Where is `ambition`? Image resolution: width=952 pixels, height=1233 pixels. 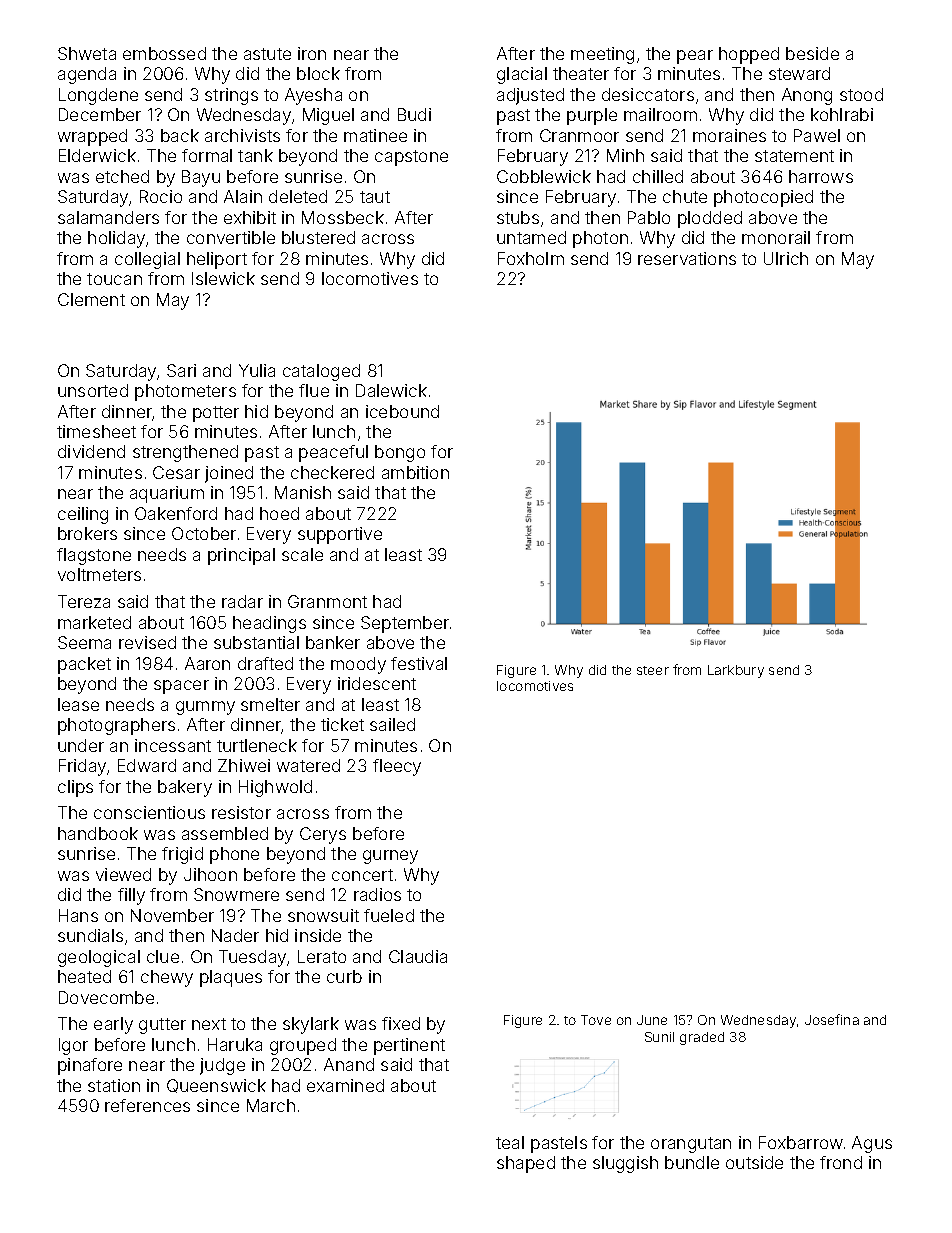 ambition is located at coordinates (415, 472).
